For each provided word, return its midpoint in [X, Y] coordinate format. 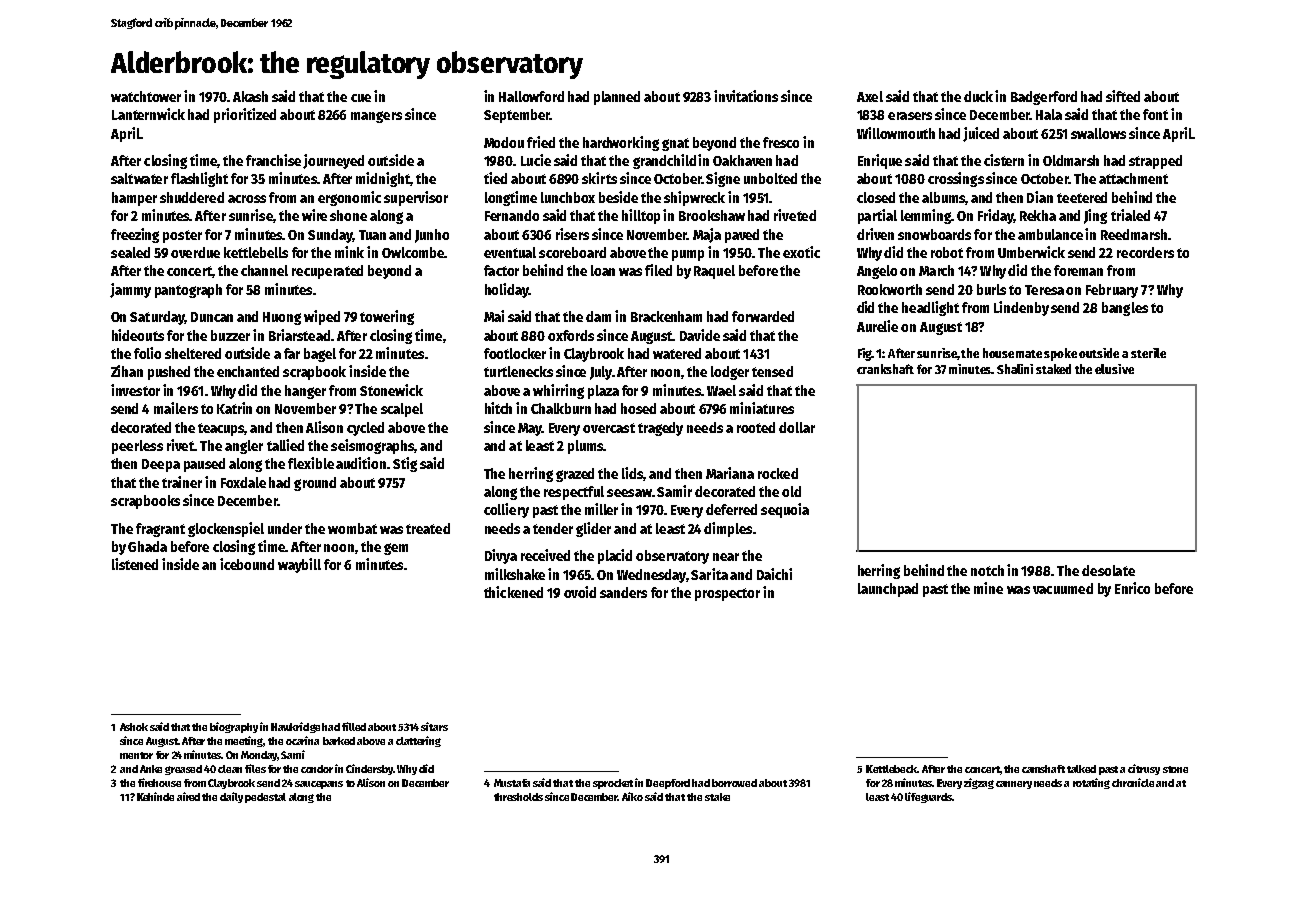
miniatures [762, 408]
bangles [1125, 309]
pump [688, 255]
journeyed [333, 161]
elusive [1114, 369]
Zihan [127, 371]
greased [183, 770]
